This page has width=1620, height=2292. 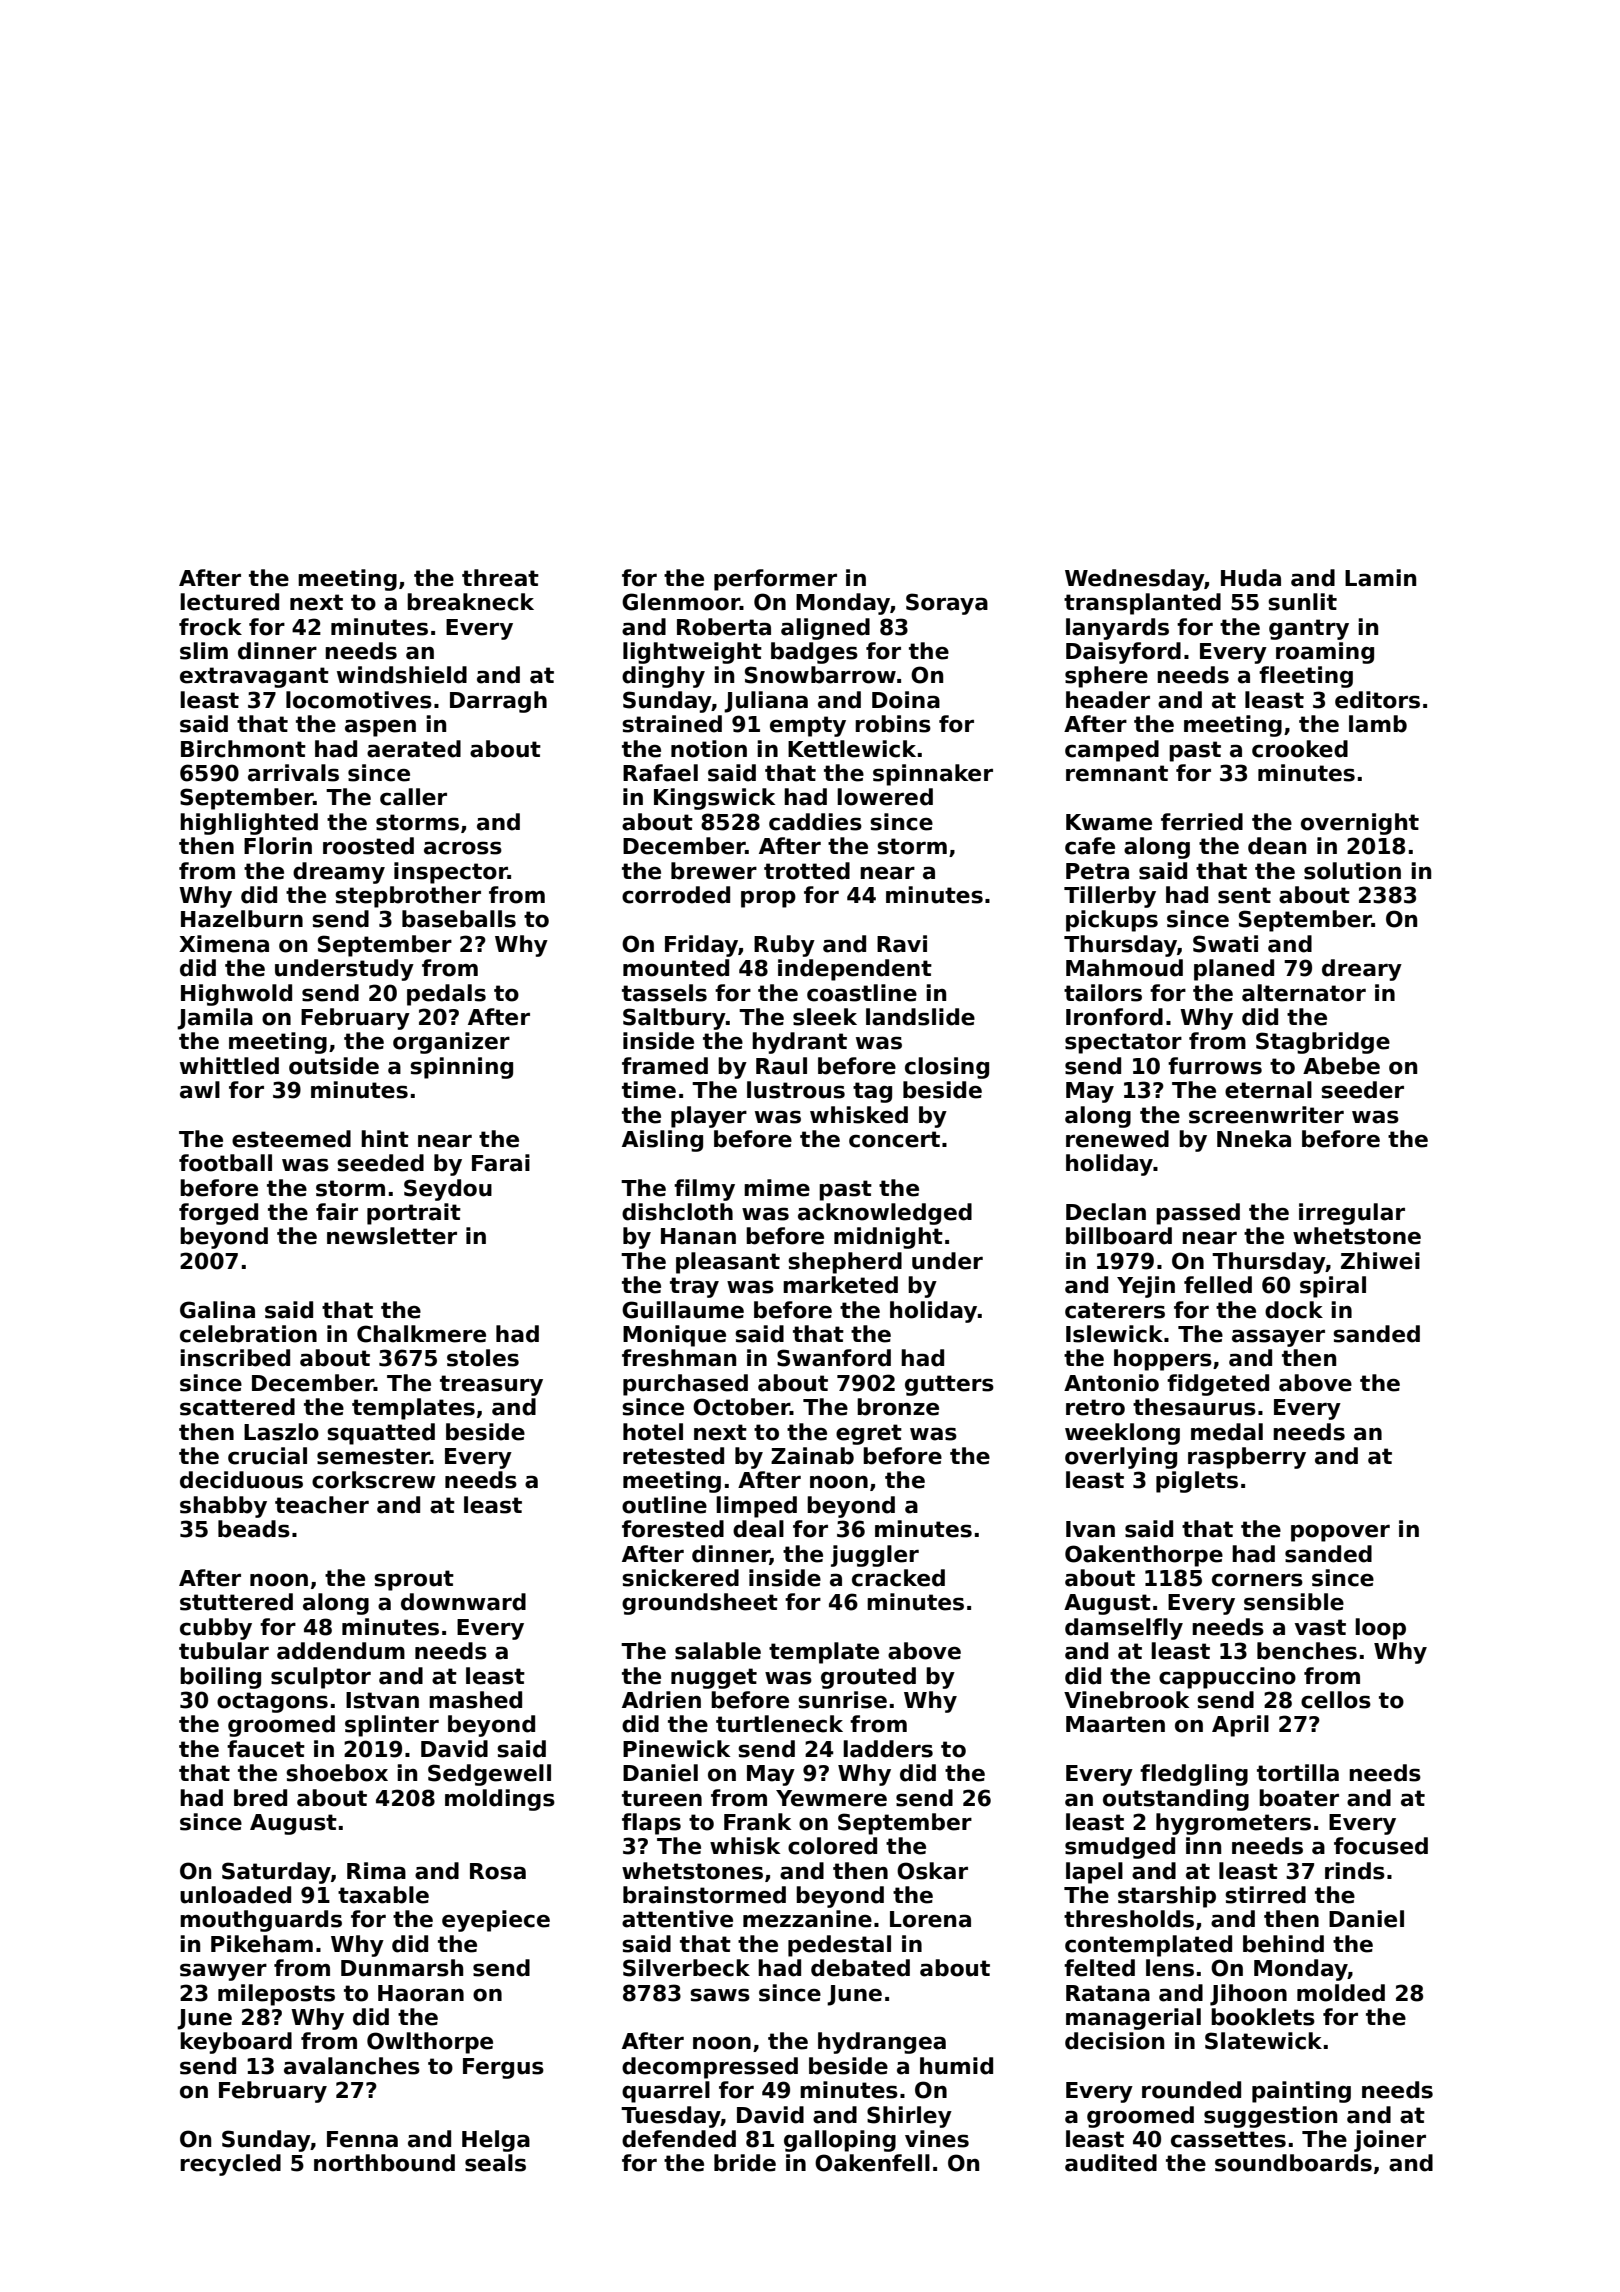 I want to click on lectured, so click(x=229, y=602).
